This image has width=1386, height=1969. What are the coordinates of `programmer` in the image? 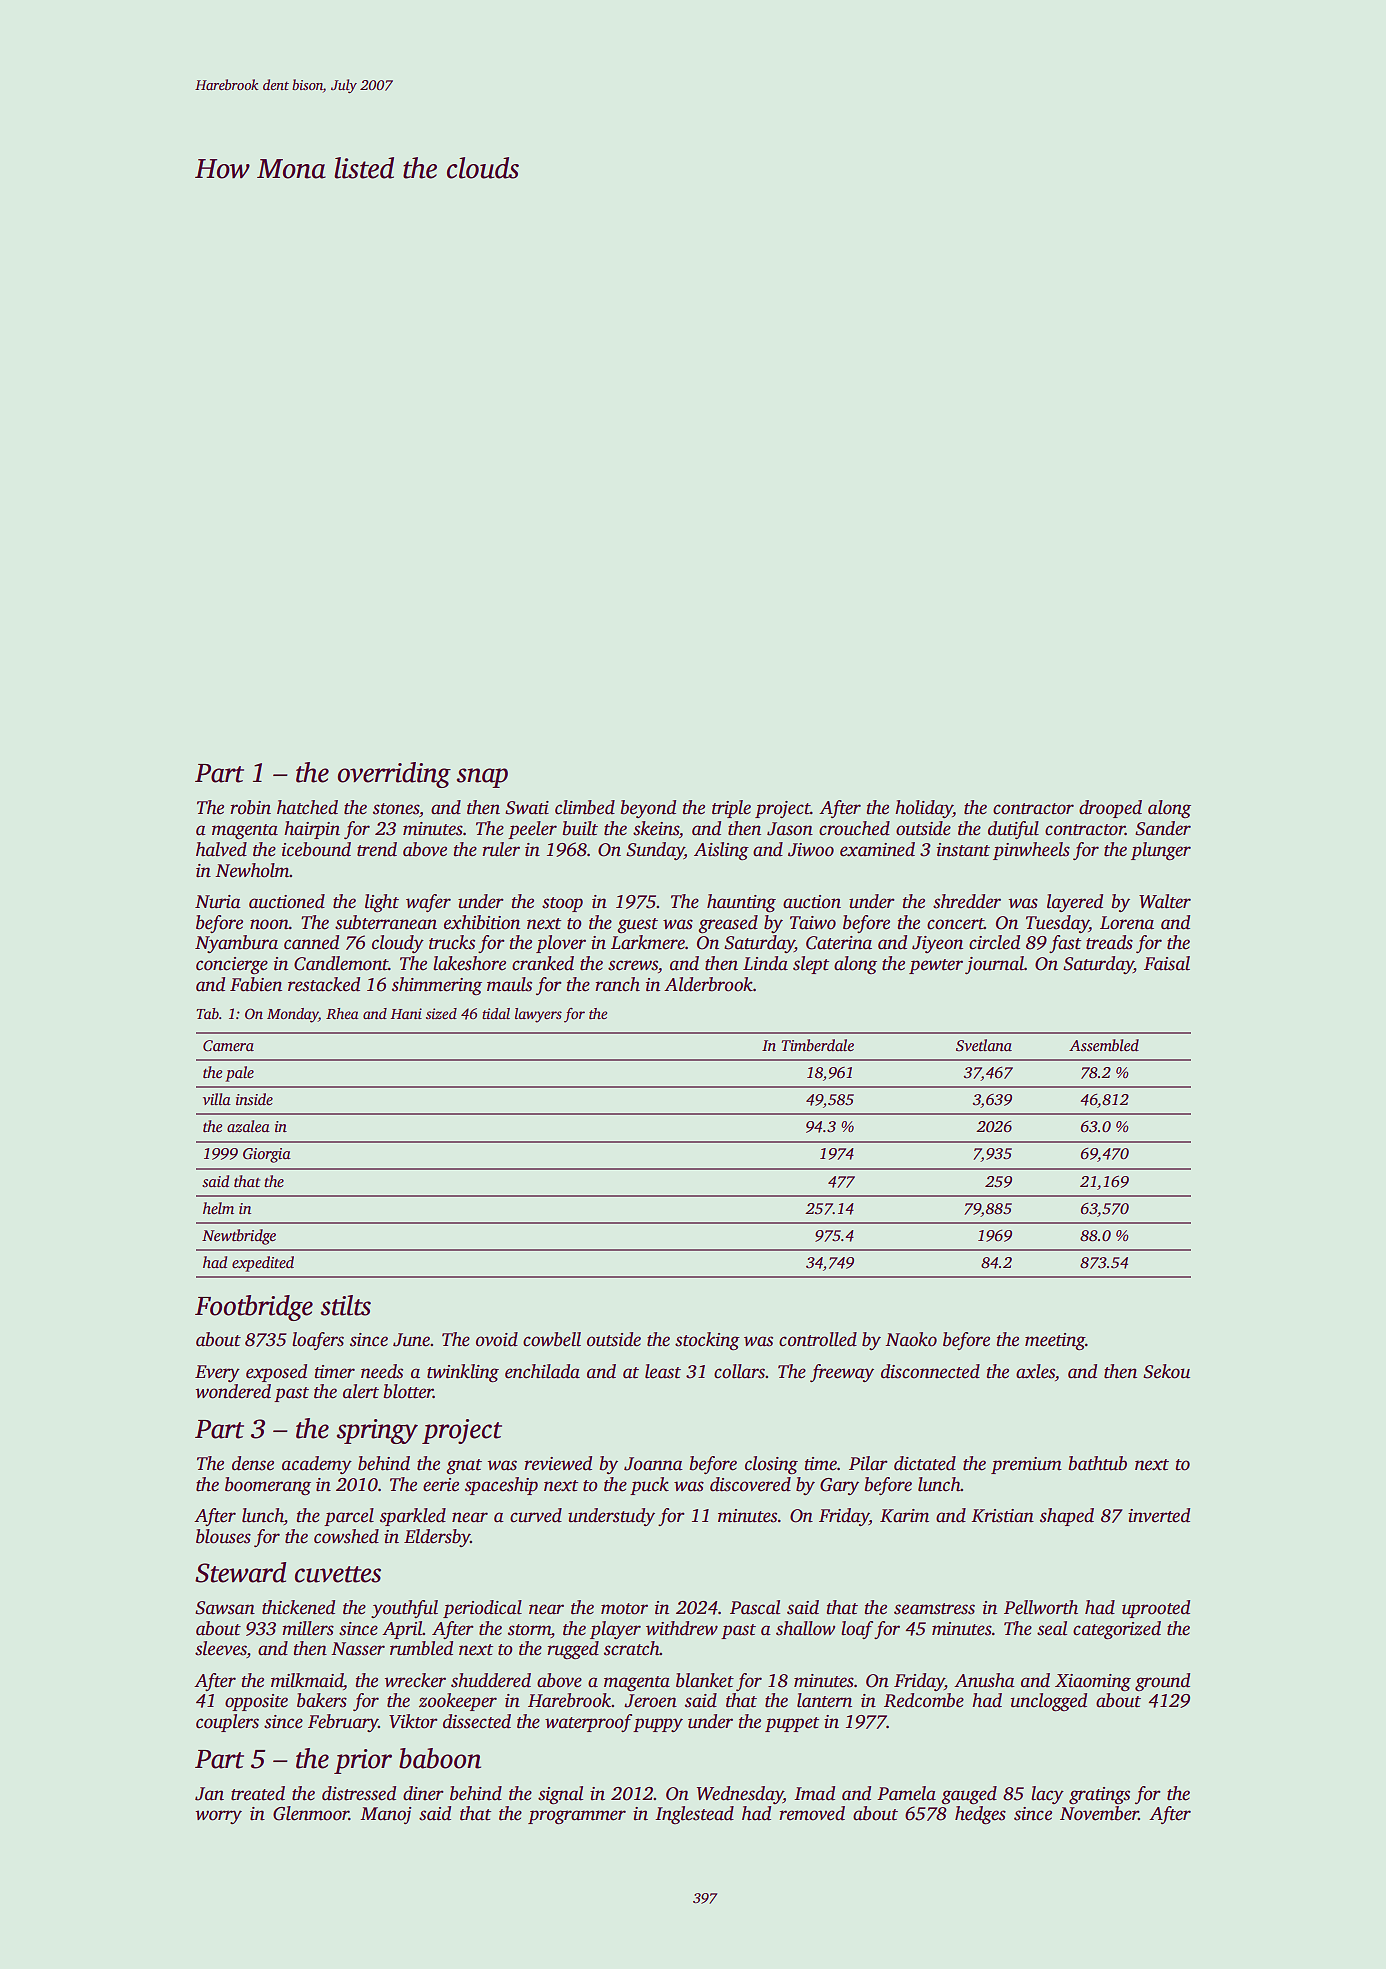 It's located at (577, 1817).
